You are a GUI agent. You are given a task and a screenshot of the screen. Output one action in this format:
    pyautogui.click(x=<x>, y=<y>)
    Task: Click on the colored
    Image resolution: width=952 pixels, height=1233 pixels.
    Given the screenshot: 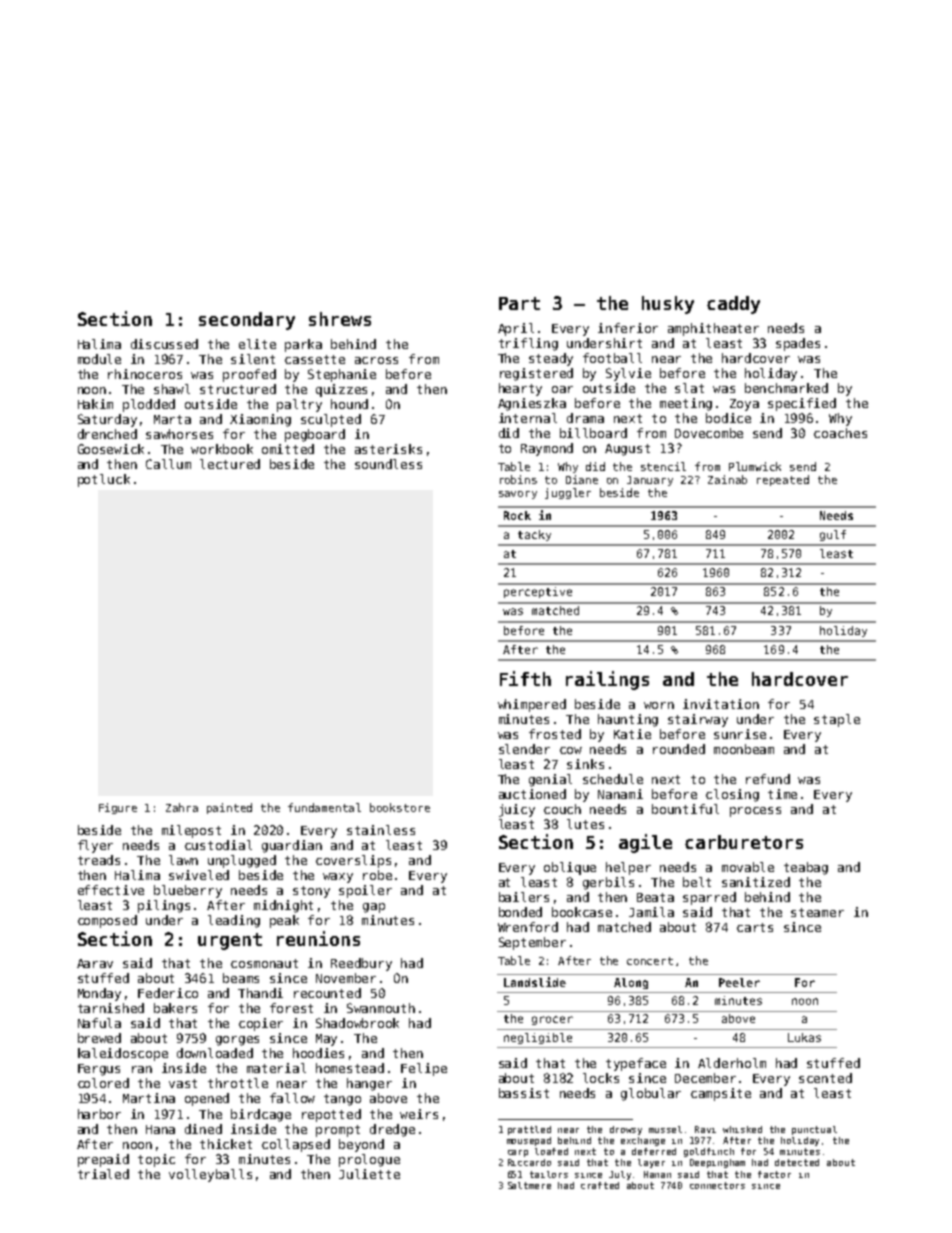 What is the action you would take?
    pyautogui.click(x=103, y=1083)
